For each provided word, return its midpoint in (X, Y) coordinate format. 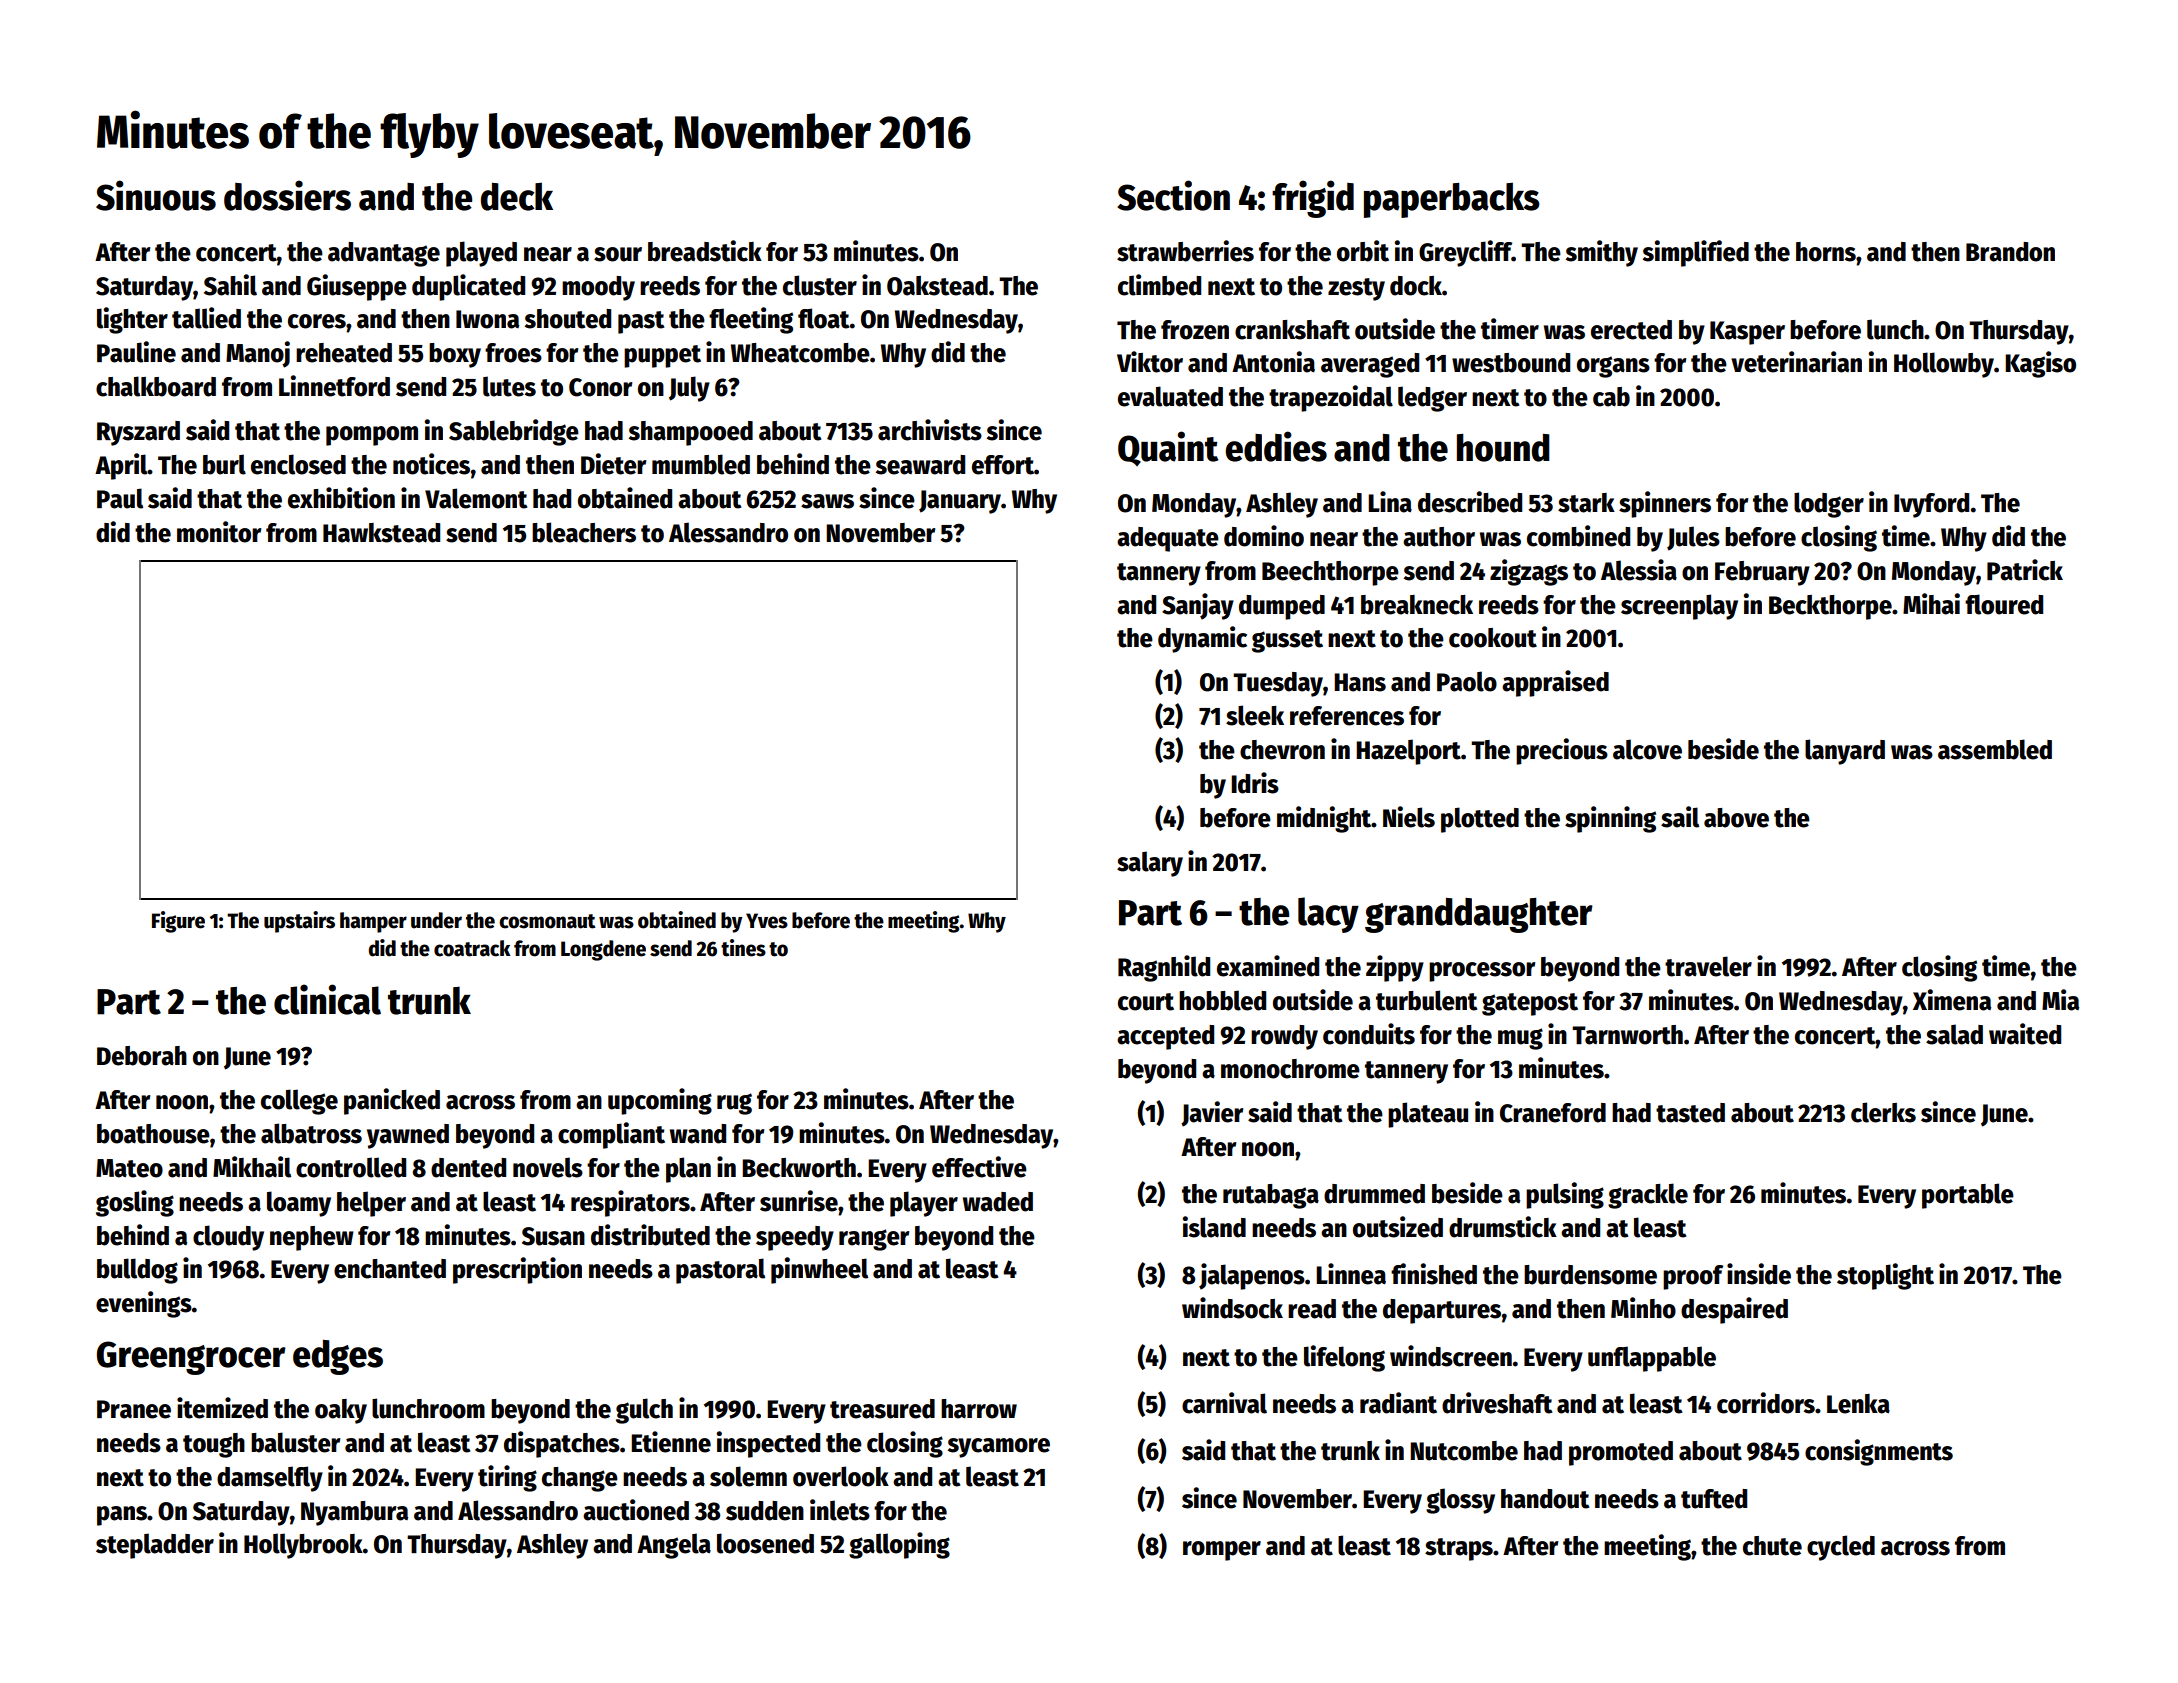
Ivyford (1931, 505)
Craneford (1553, 1113)
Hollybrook (303, 1546)
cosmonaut (547, 921)
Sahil (230, 285)
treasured (882, 1409)
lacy (1328, 915)
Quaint (1168, 448)
